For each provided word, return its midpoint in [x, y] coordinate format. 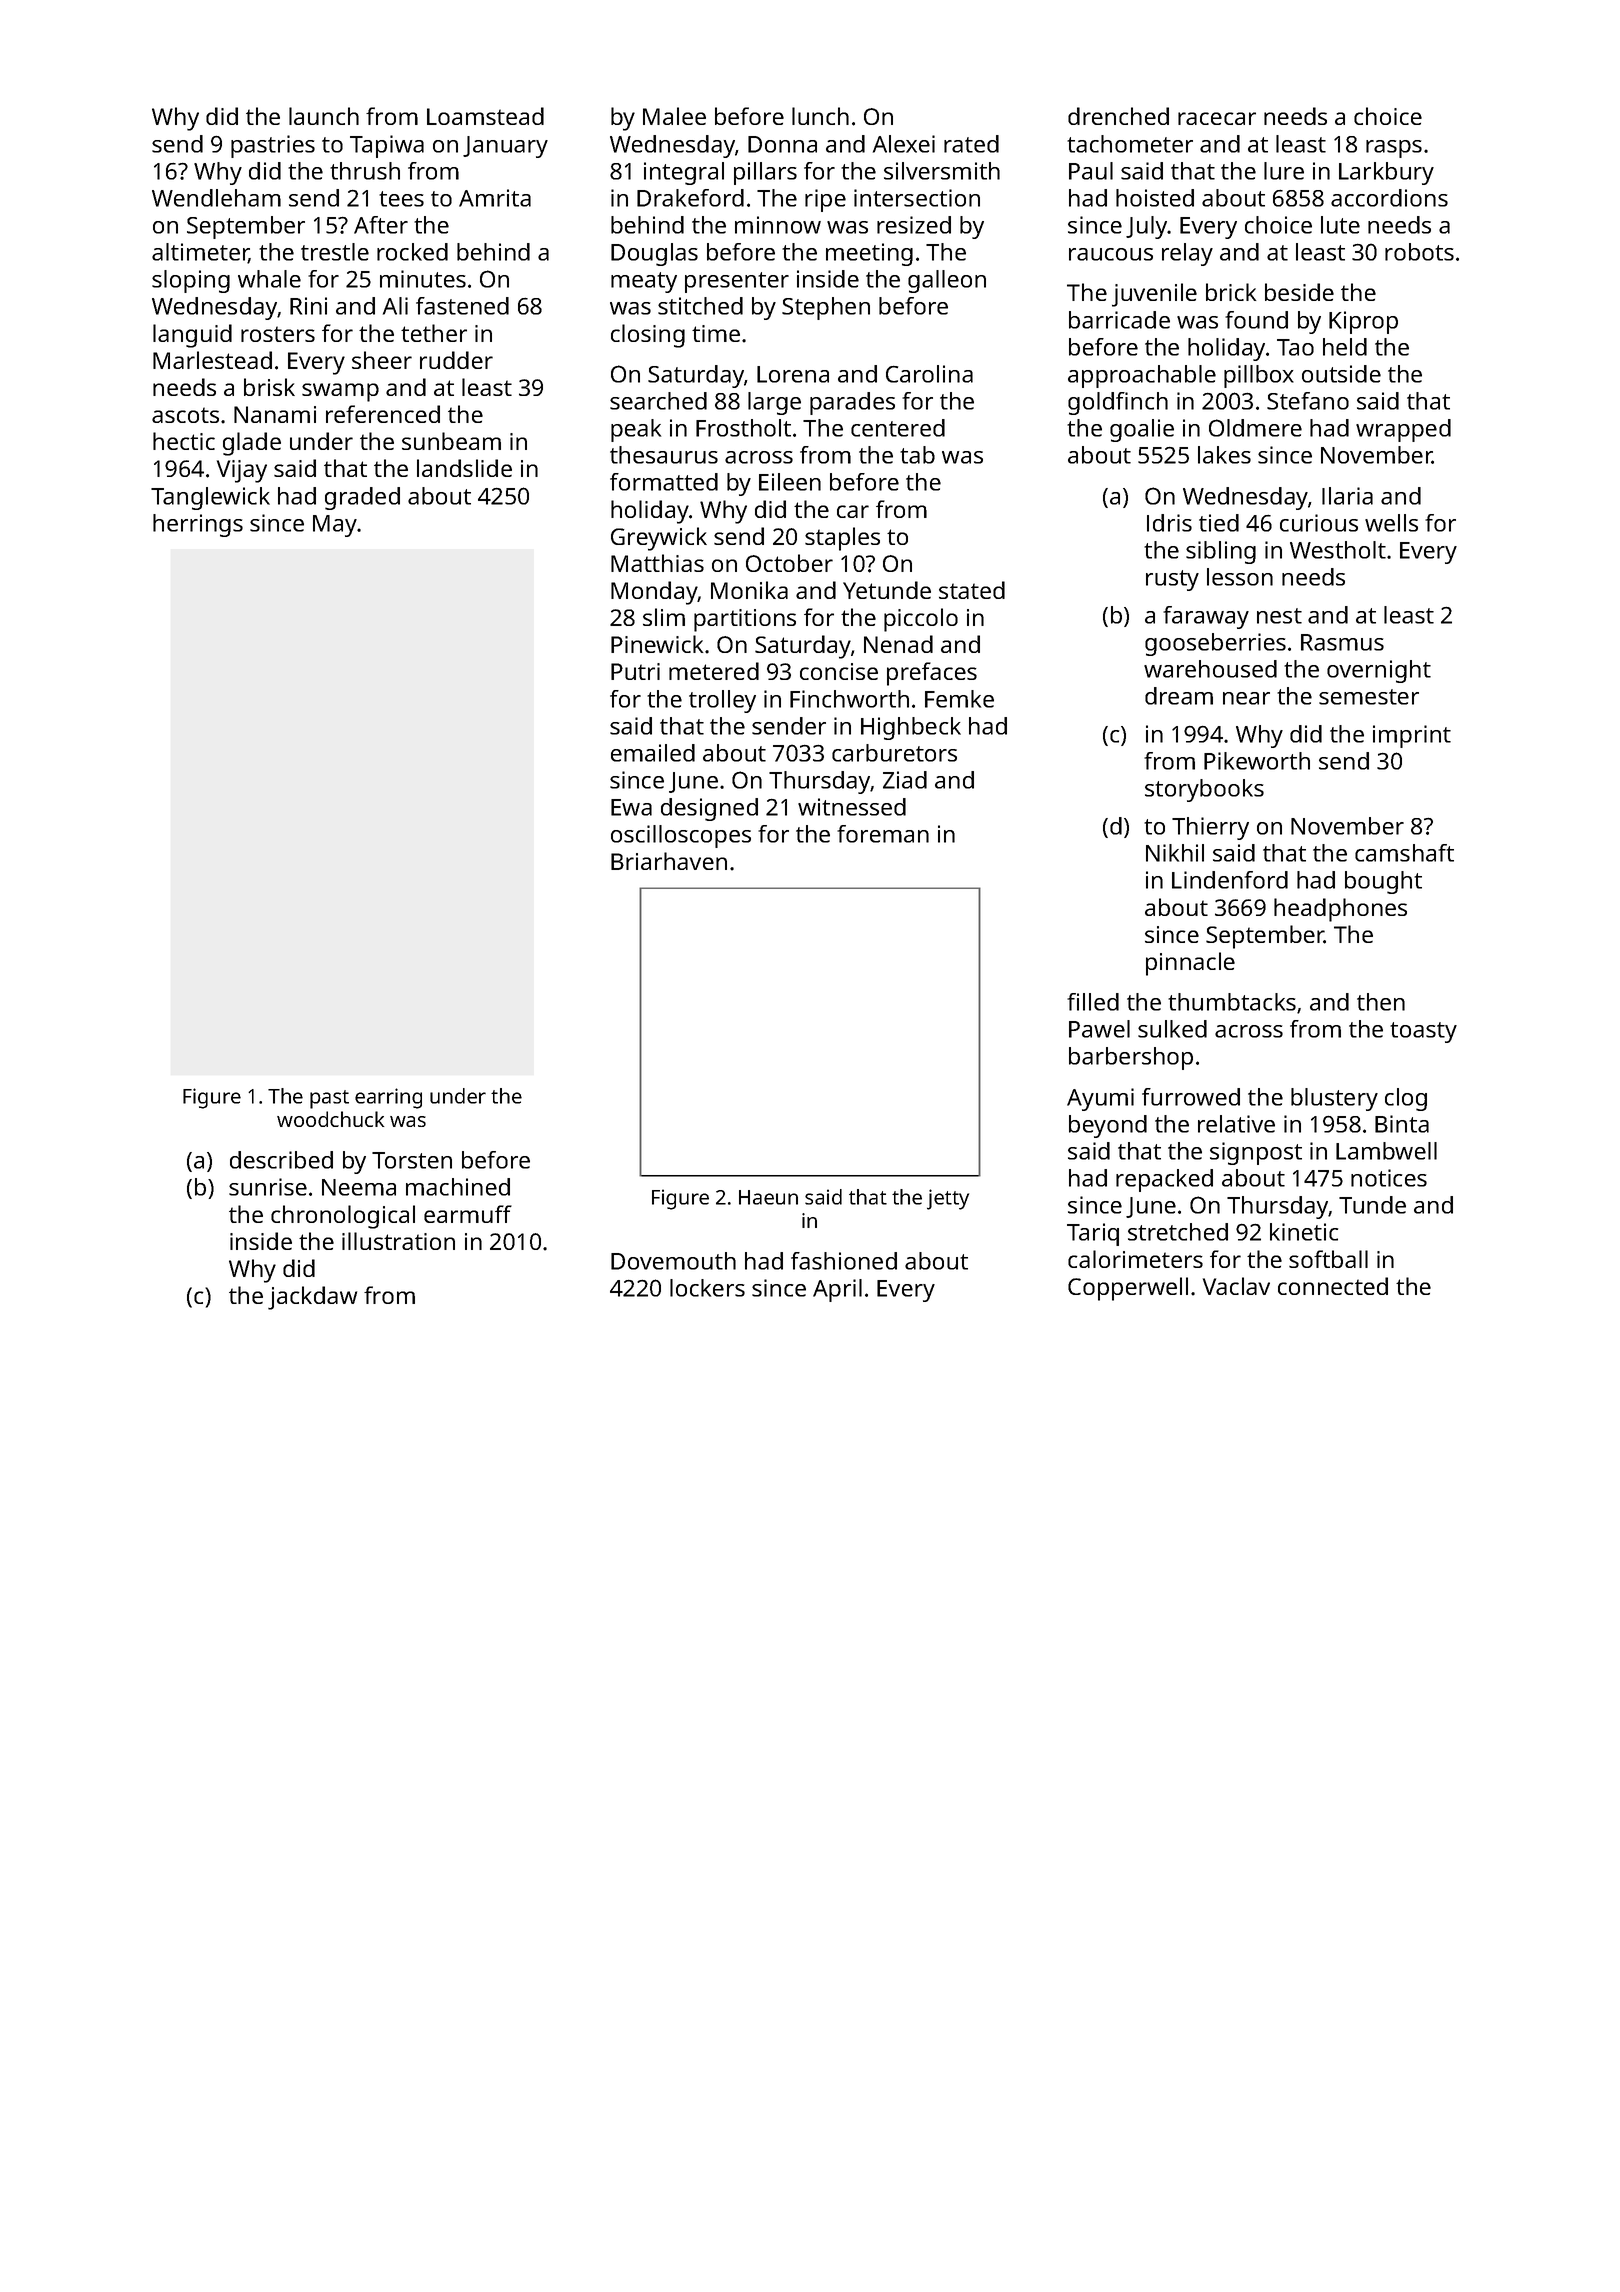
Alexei [904, 144]
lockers [707, 1288]
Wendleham [216, 198]
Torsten [412, 1160]
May [335, 526]
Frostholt [743, 428]
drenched [1118, 116]
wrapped [1403, 430]
